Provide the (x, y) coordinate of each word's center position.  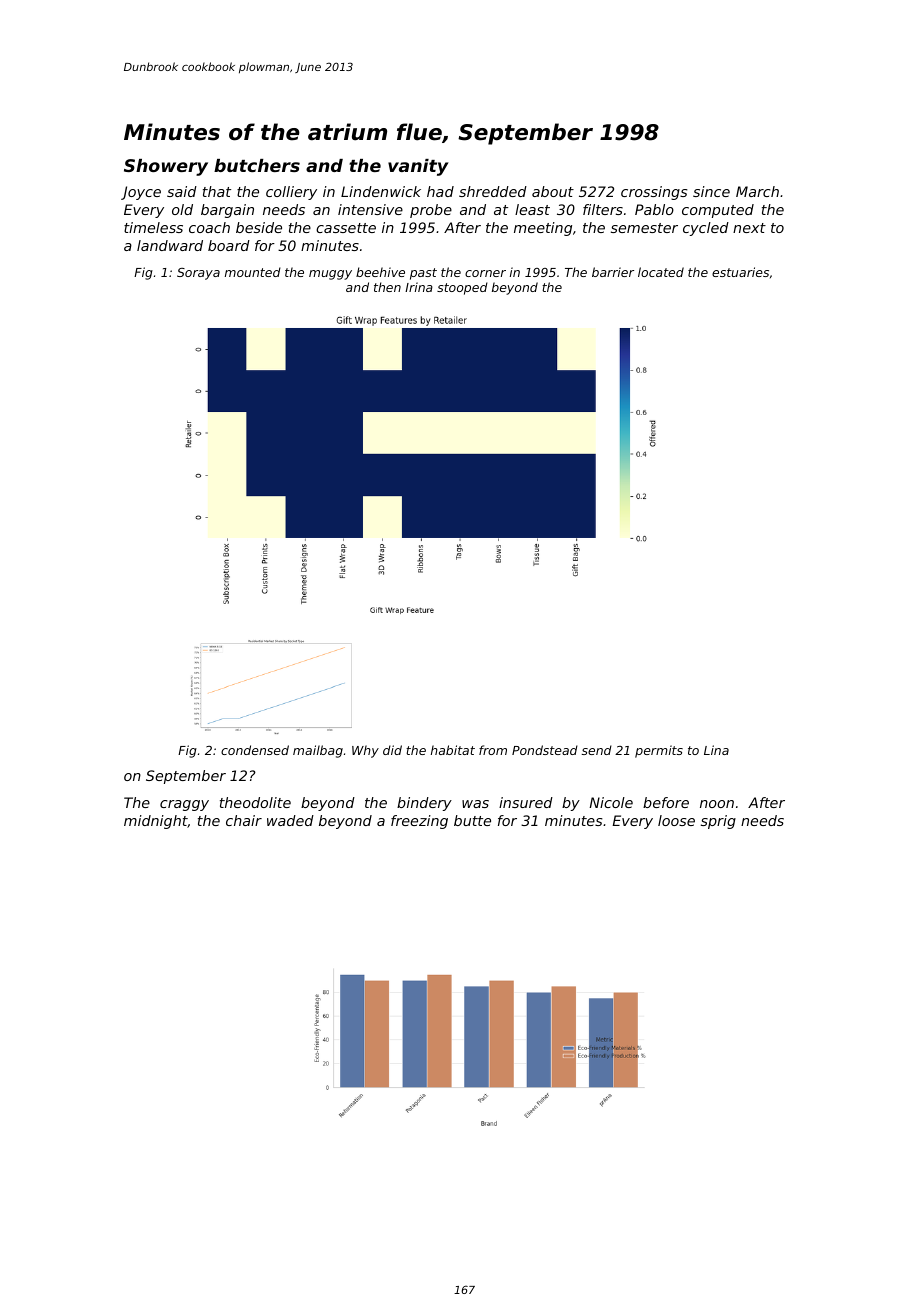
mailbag (318, 751)
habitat (453, 750)
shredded (493, 191)
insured (526, 802)
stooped (462, 288)
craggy (184, 805)
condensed (255, 750)
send (597, 750)
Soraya (198, 274)
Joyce (141, 193)
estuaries (740, 272)
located (661, 272)
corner (485, 273)
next (749, 228)
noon (717, 804)
